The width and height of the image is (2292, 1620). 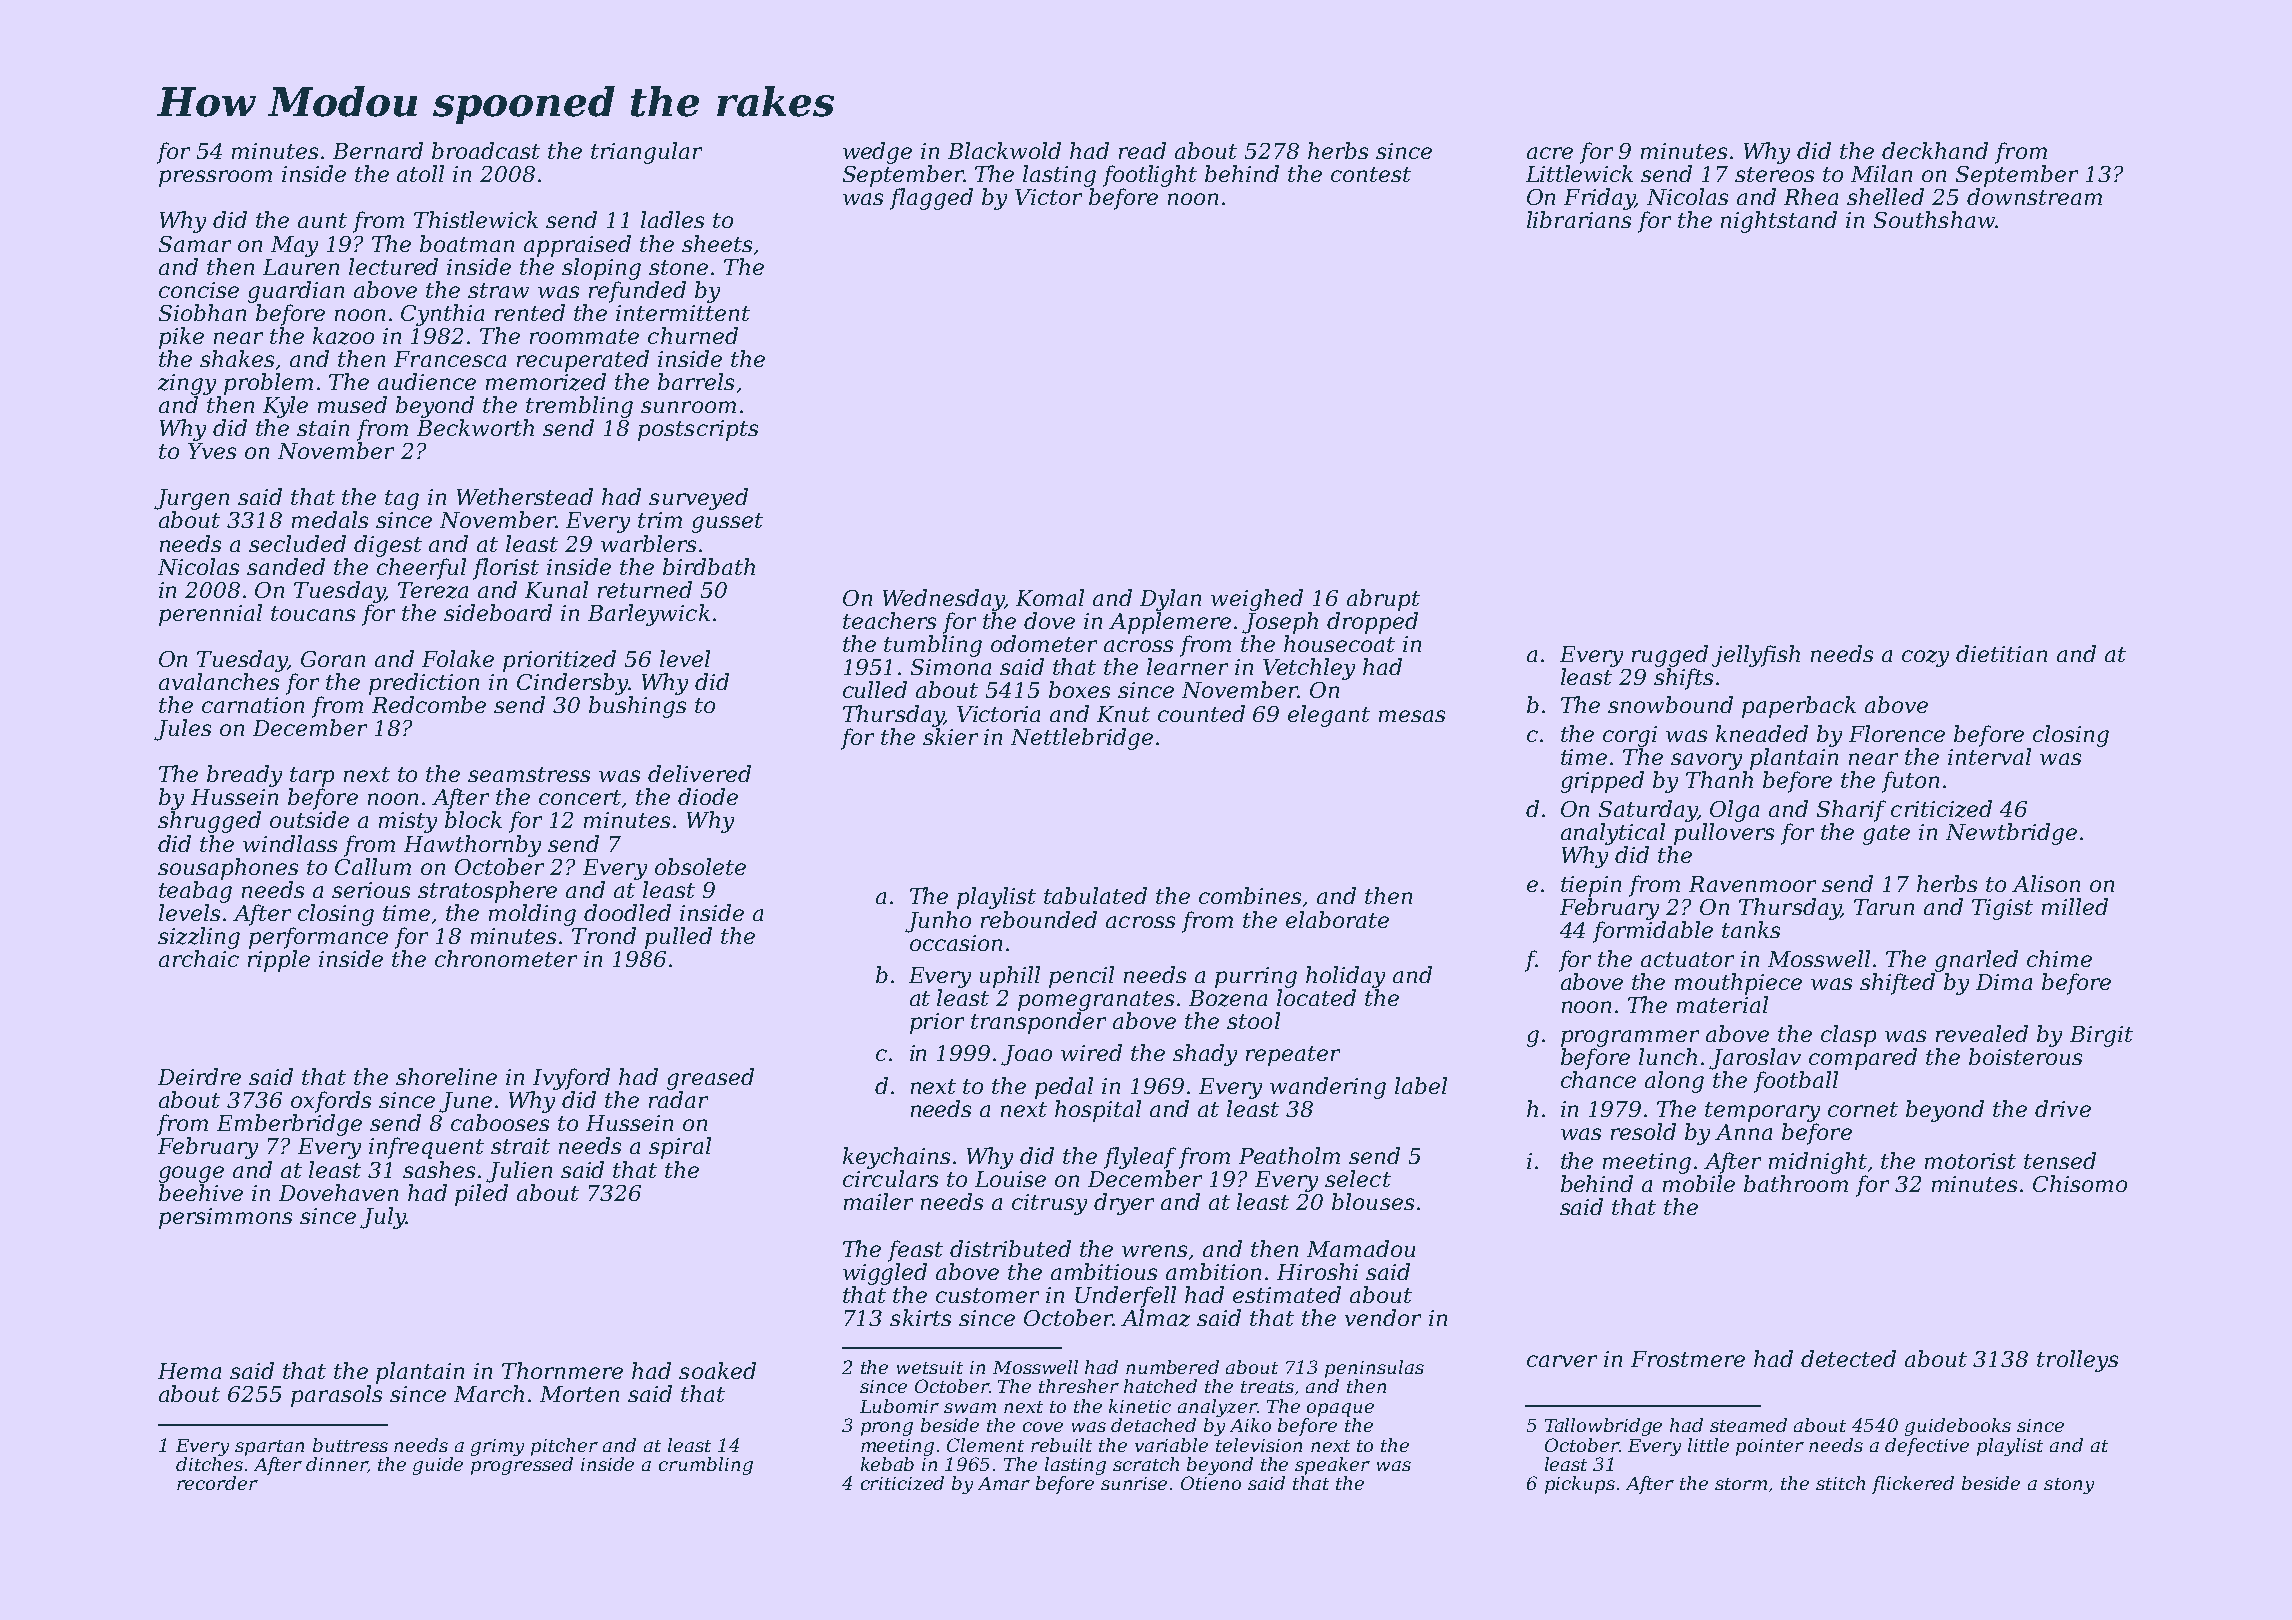 I want to click on footlight, so click(x=1150, y=176).
